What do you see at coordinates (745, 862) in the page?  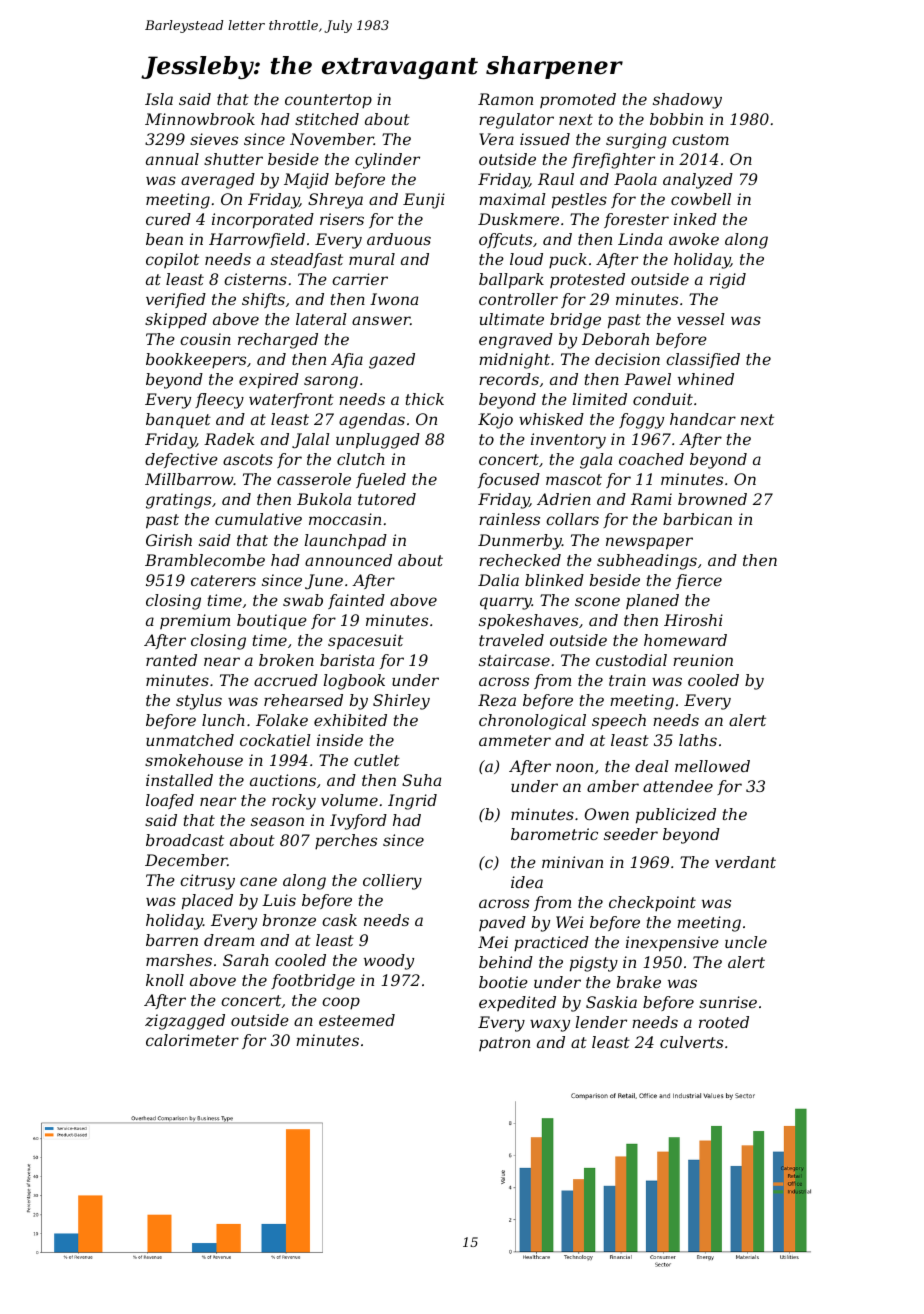 I see `verdant` at bounding box center [745, 862].
